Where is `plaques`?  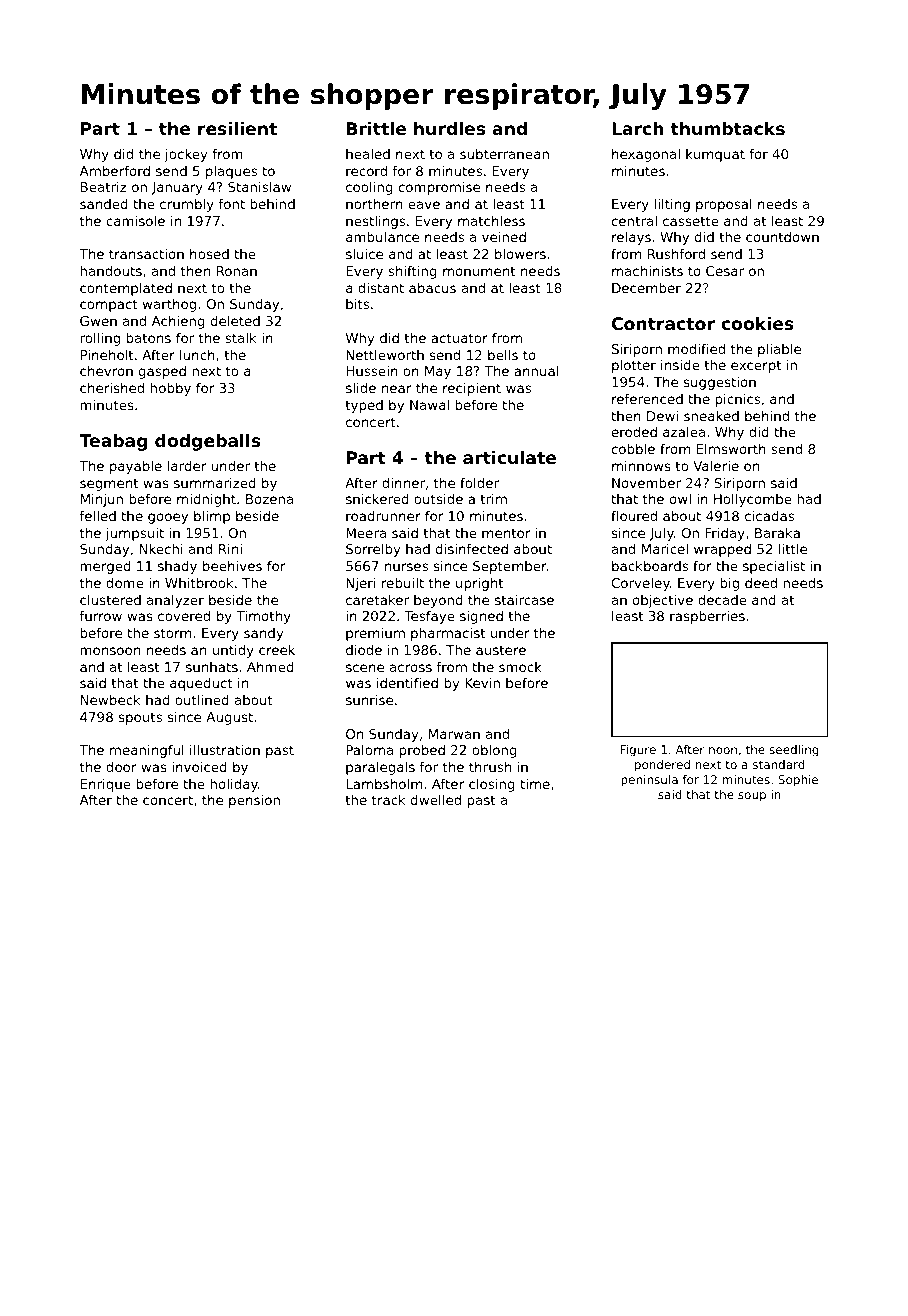 plaques is located at coordinates (231, 172).
